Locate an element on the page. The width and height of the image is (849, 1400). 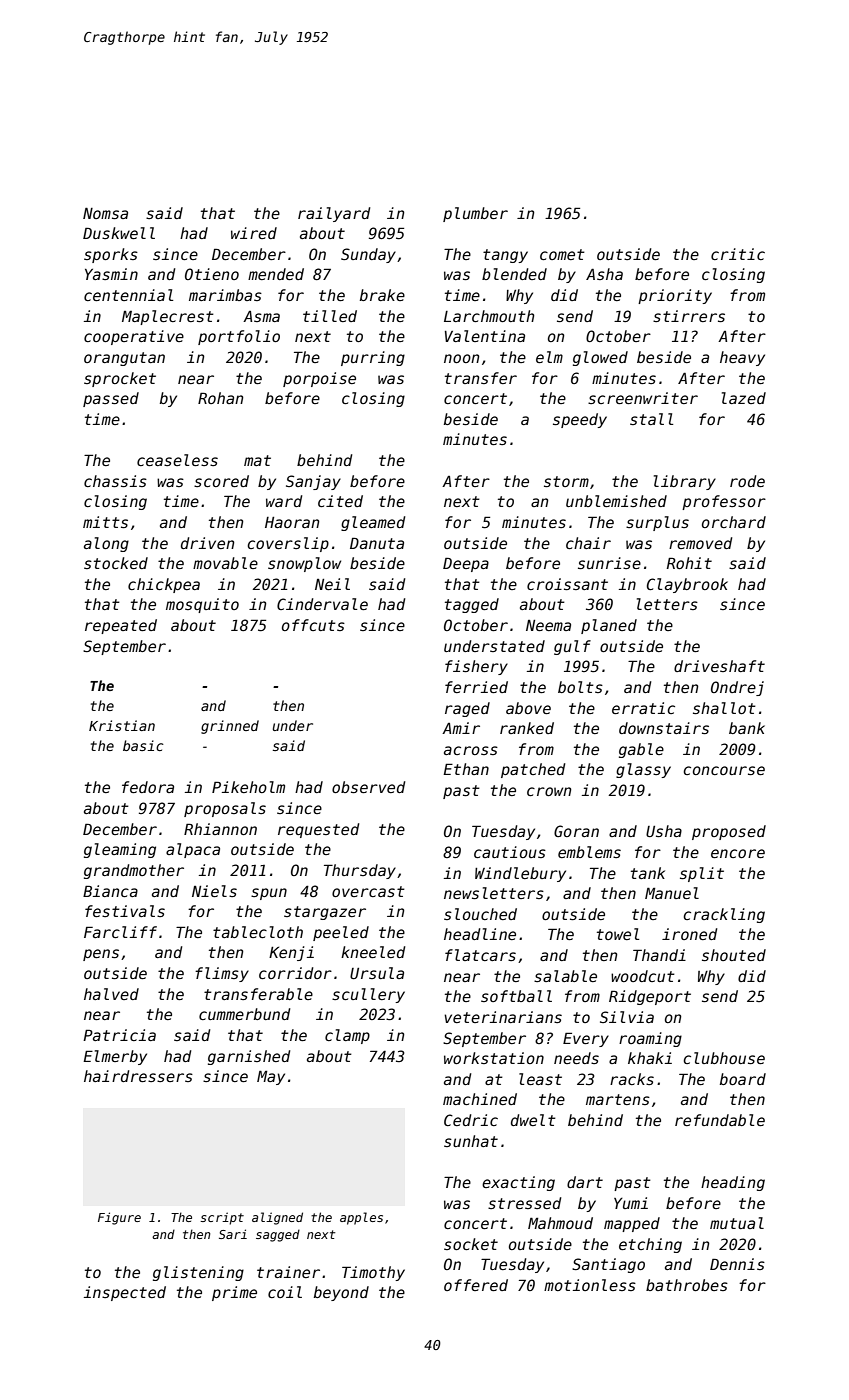
tangy is located at coordinates (505, 256).
